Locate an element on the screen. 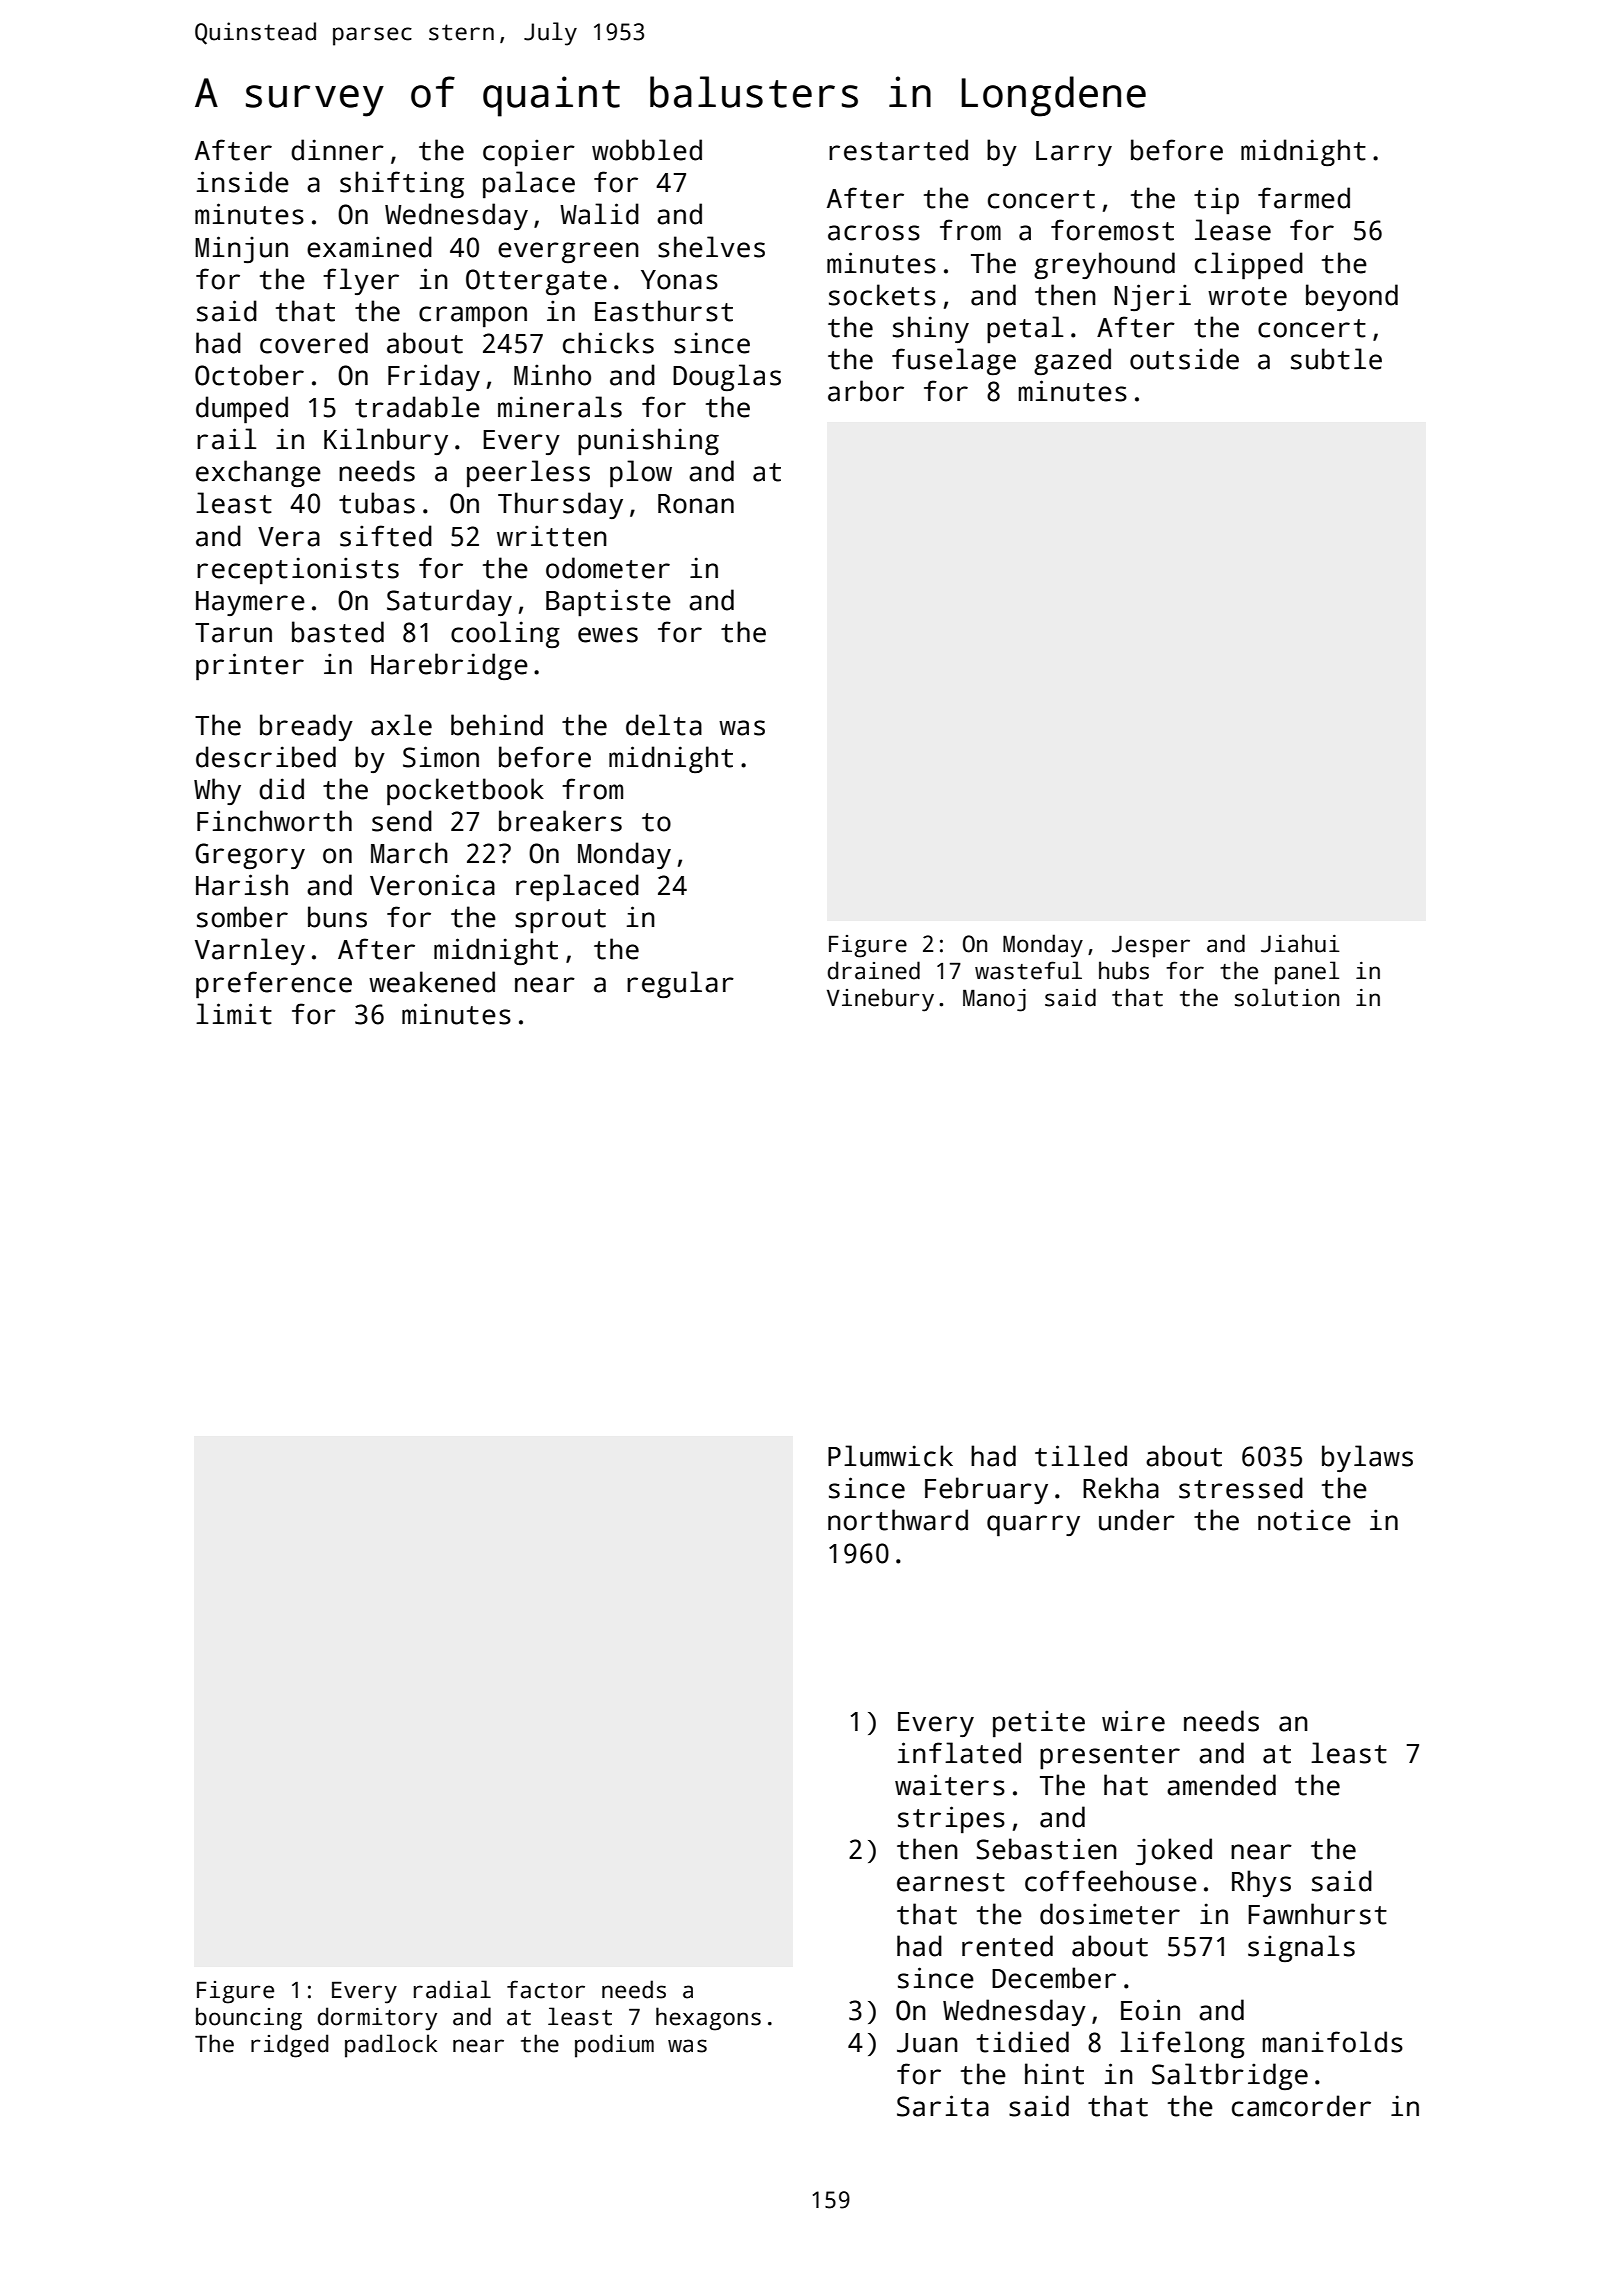 The width and height of the screenshot is (1620, 2292). Ronan is located at coordinates (696, 504).
